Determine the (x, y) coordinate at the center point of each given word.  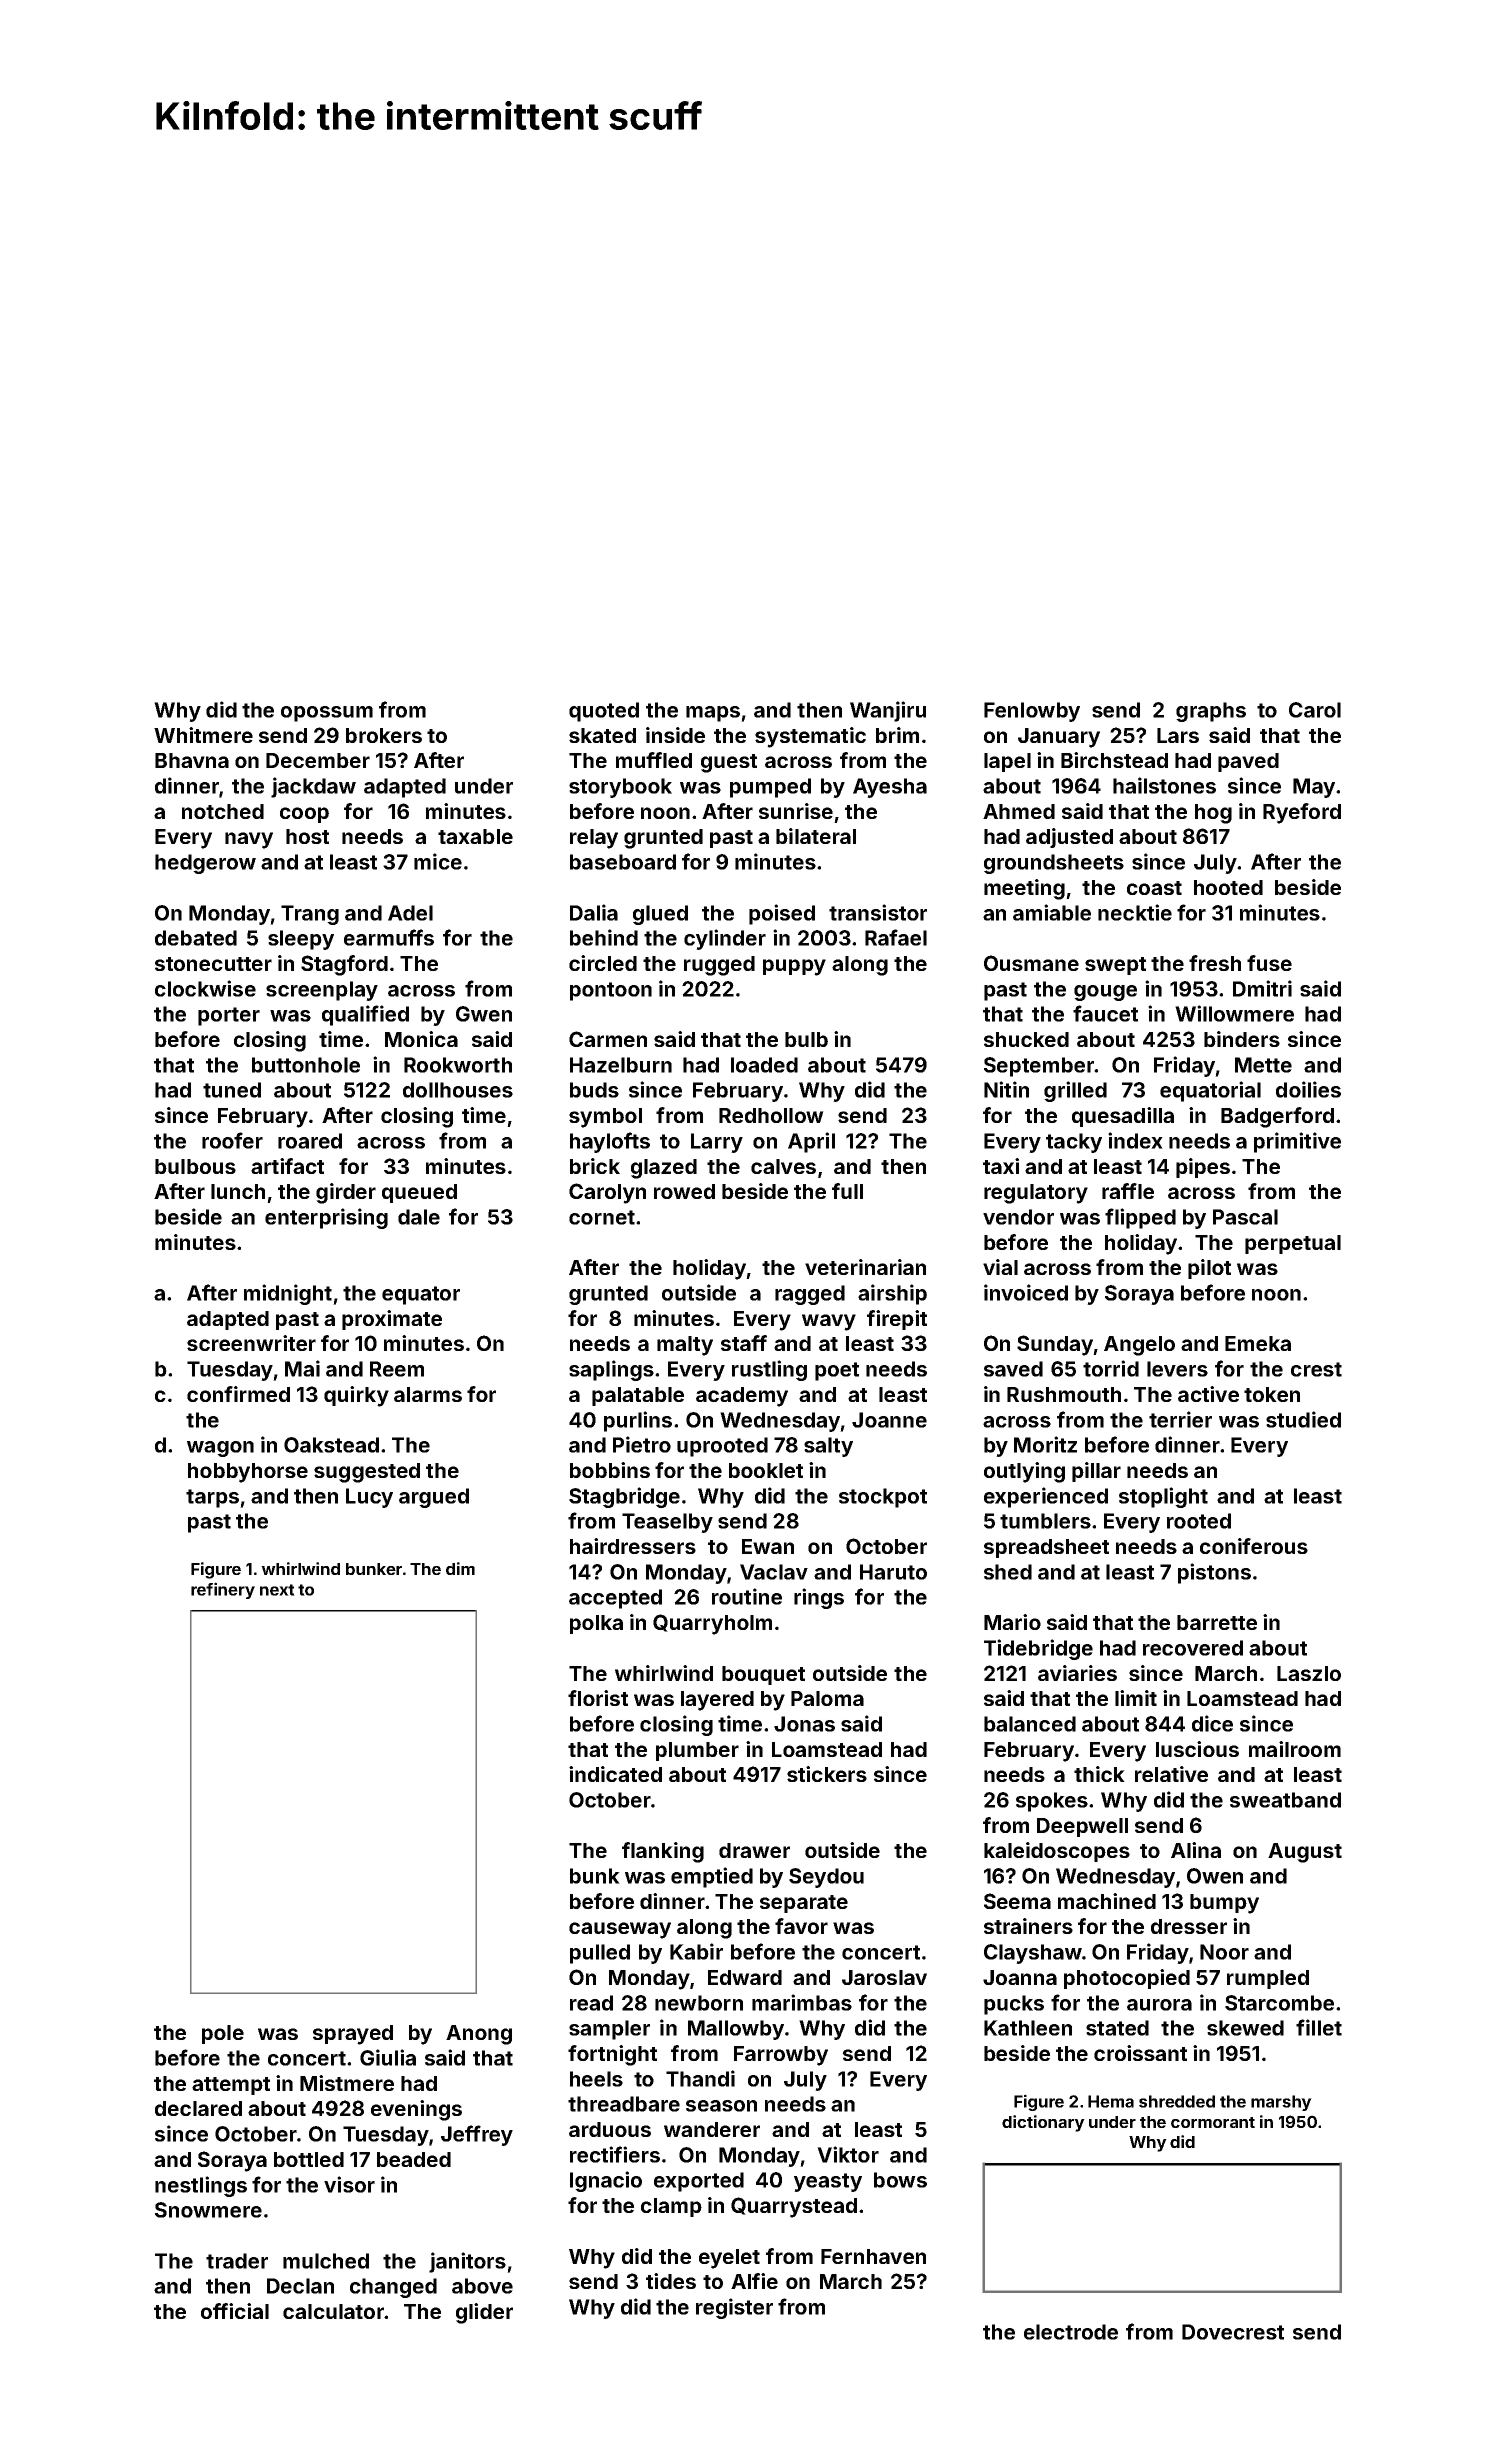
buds (594, 1090)
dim (460, 1568)
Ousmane (1031, 963)
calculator (333, 2311)
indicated (615, 1774)
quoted (604, 712)
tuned (232, 1090)
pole (223, 2034)
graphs (1211, 712)
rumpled (1268, 1979)
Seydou (826, 1878)
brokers (384, 735)
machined (1107, 1901)
